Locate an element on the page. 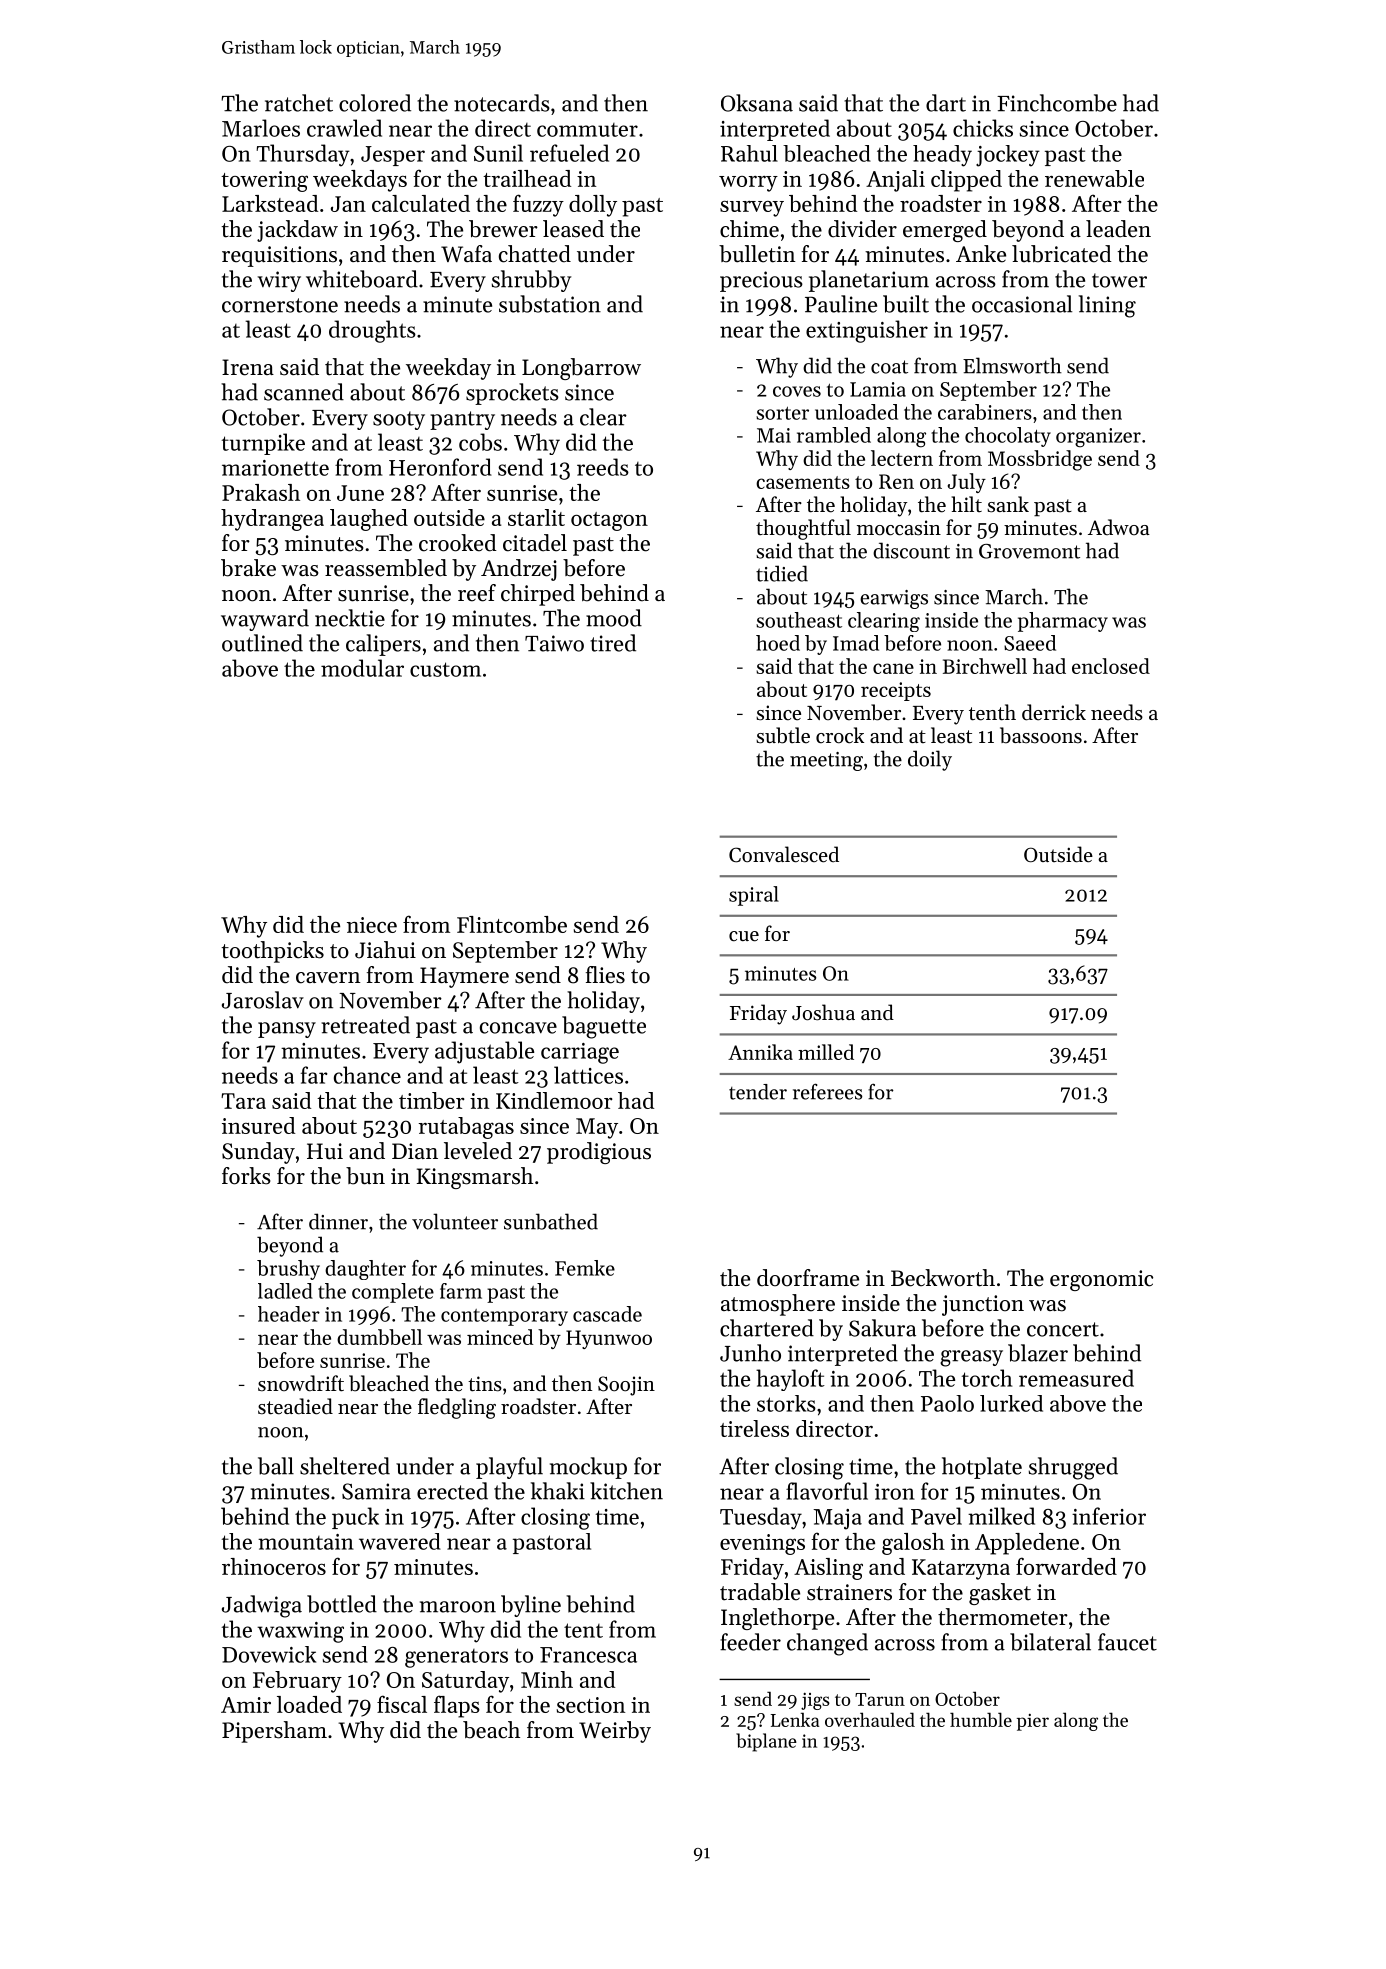 The width and height of the document is (1386, 1969). dart is located at coordinates (946, 103).
